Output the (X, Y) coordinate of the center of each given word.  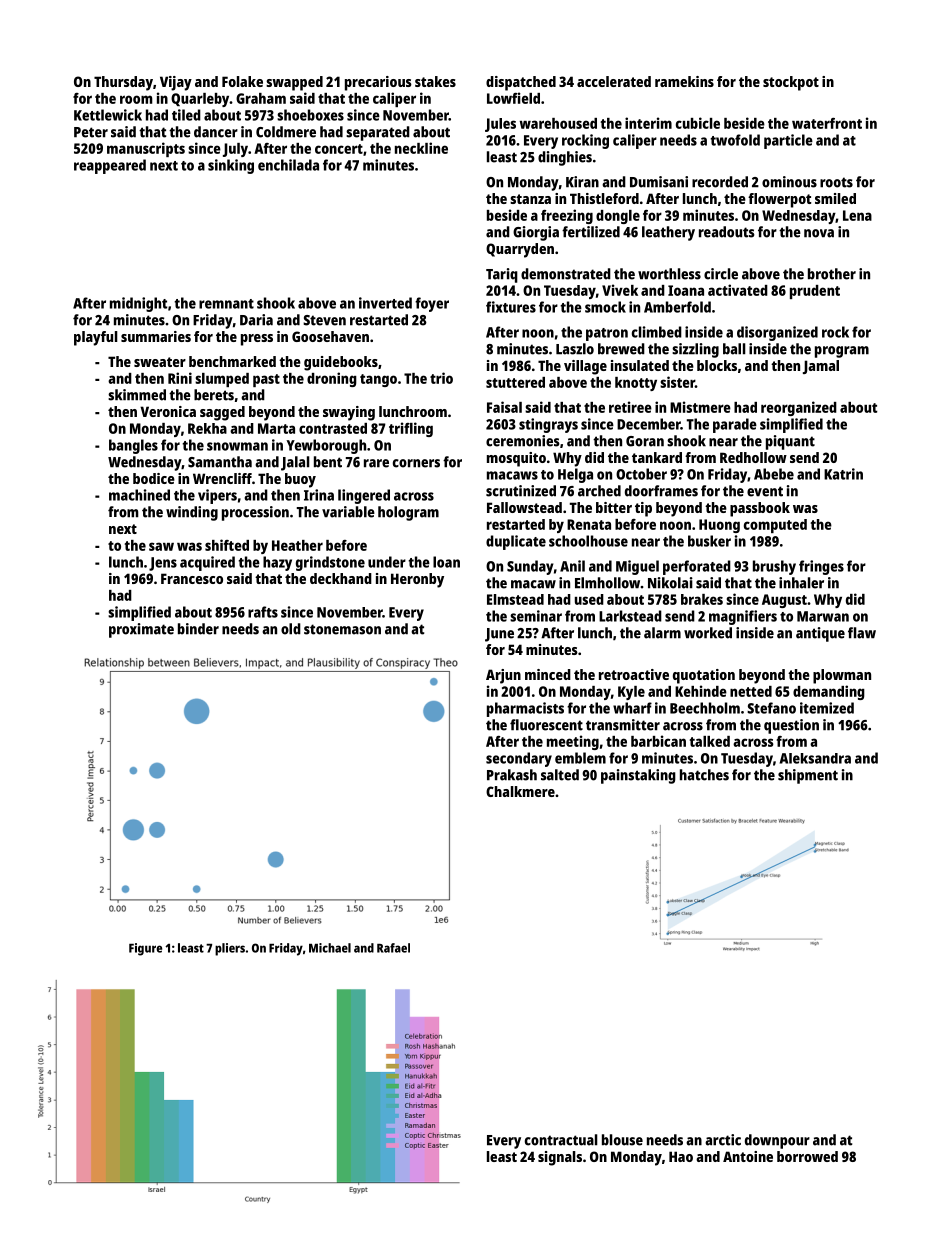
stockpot (791, 83)
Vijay (176, 83)
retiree (630, 407)
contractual (561, 1140)
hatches (704, 775)
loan (446, 562)
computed (775, 526)
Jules (500, 125)
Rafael (393, 948)
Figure (145, 949)
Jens (163, 564)
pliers (230, 949)
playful (96, 338)
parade (735, 425)
